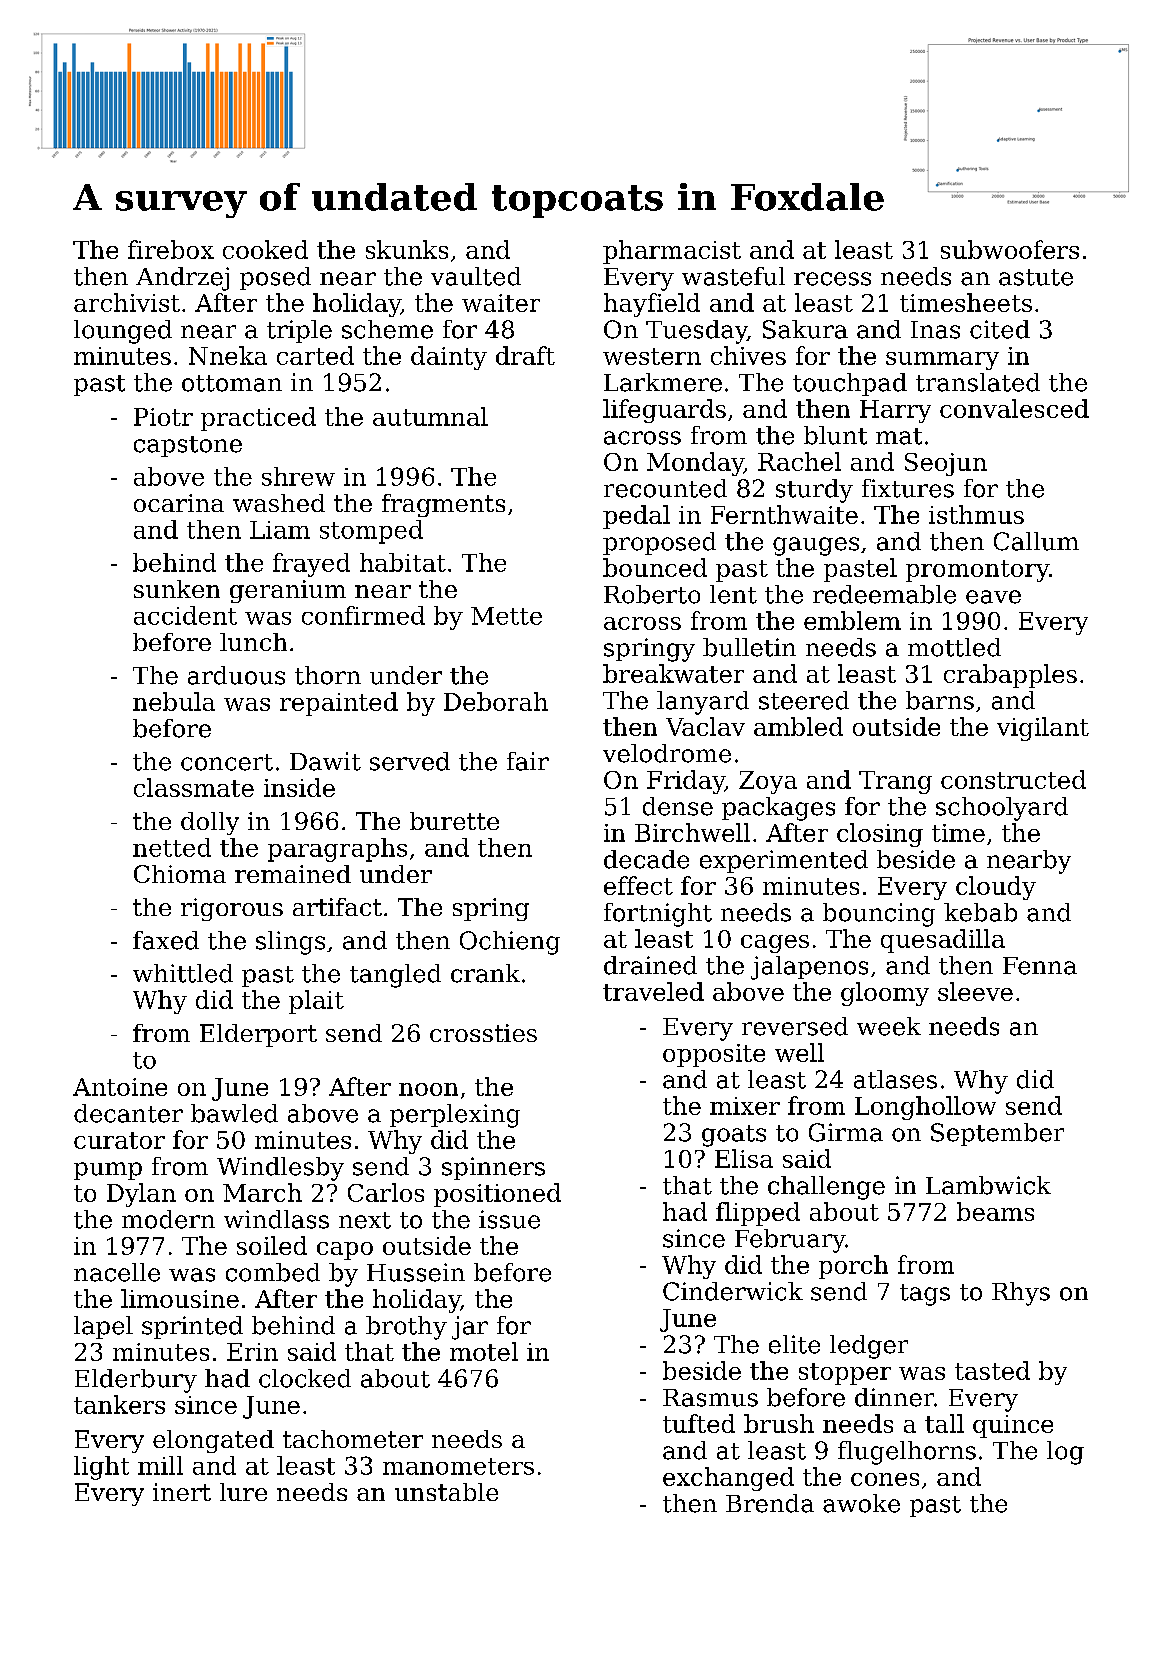 The image size is (1165, 1654). I want to click on Cinderwick, so click(733, 1291).
